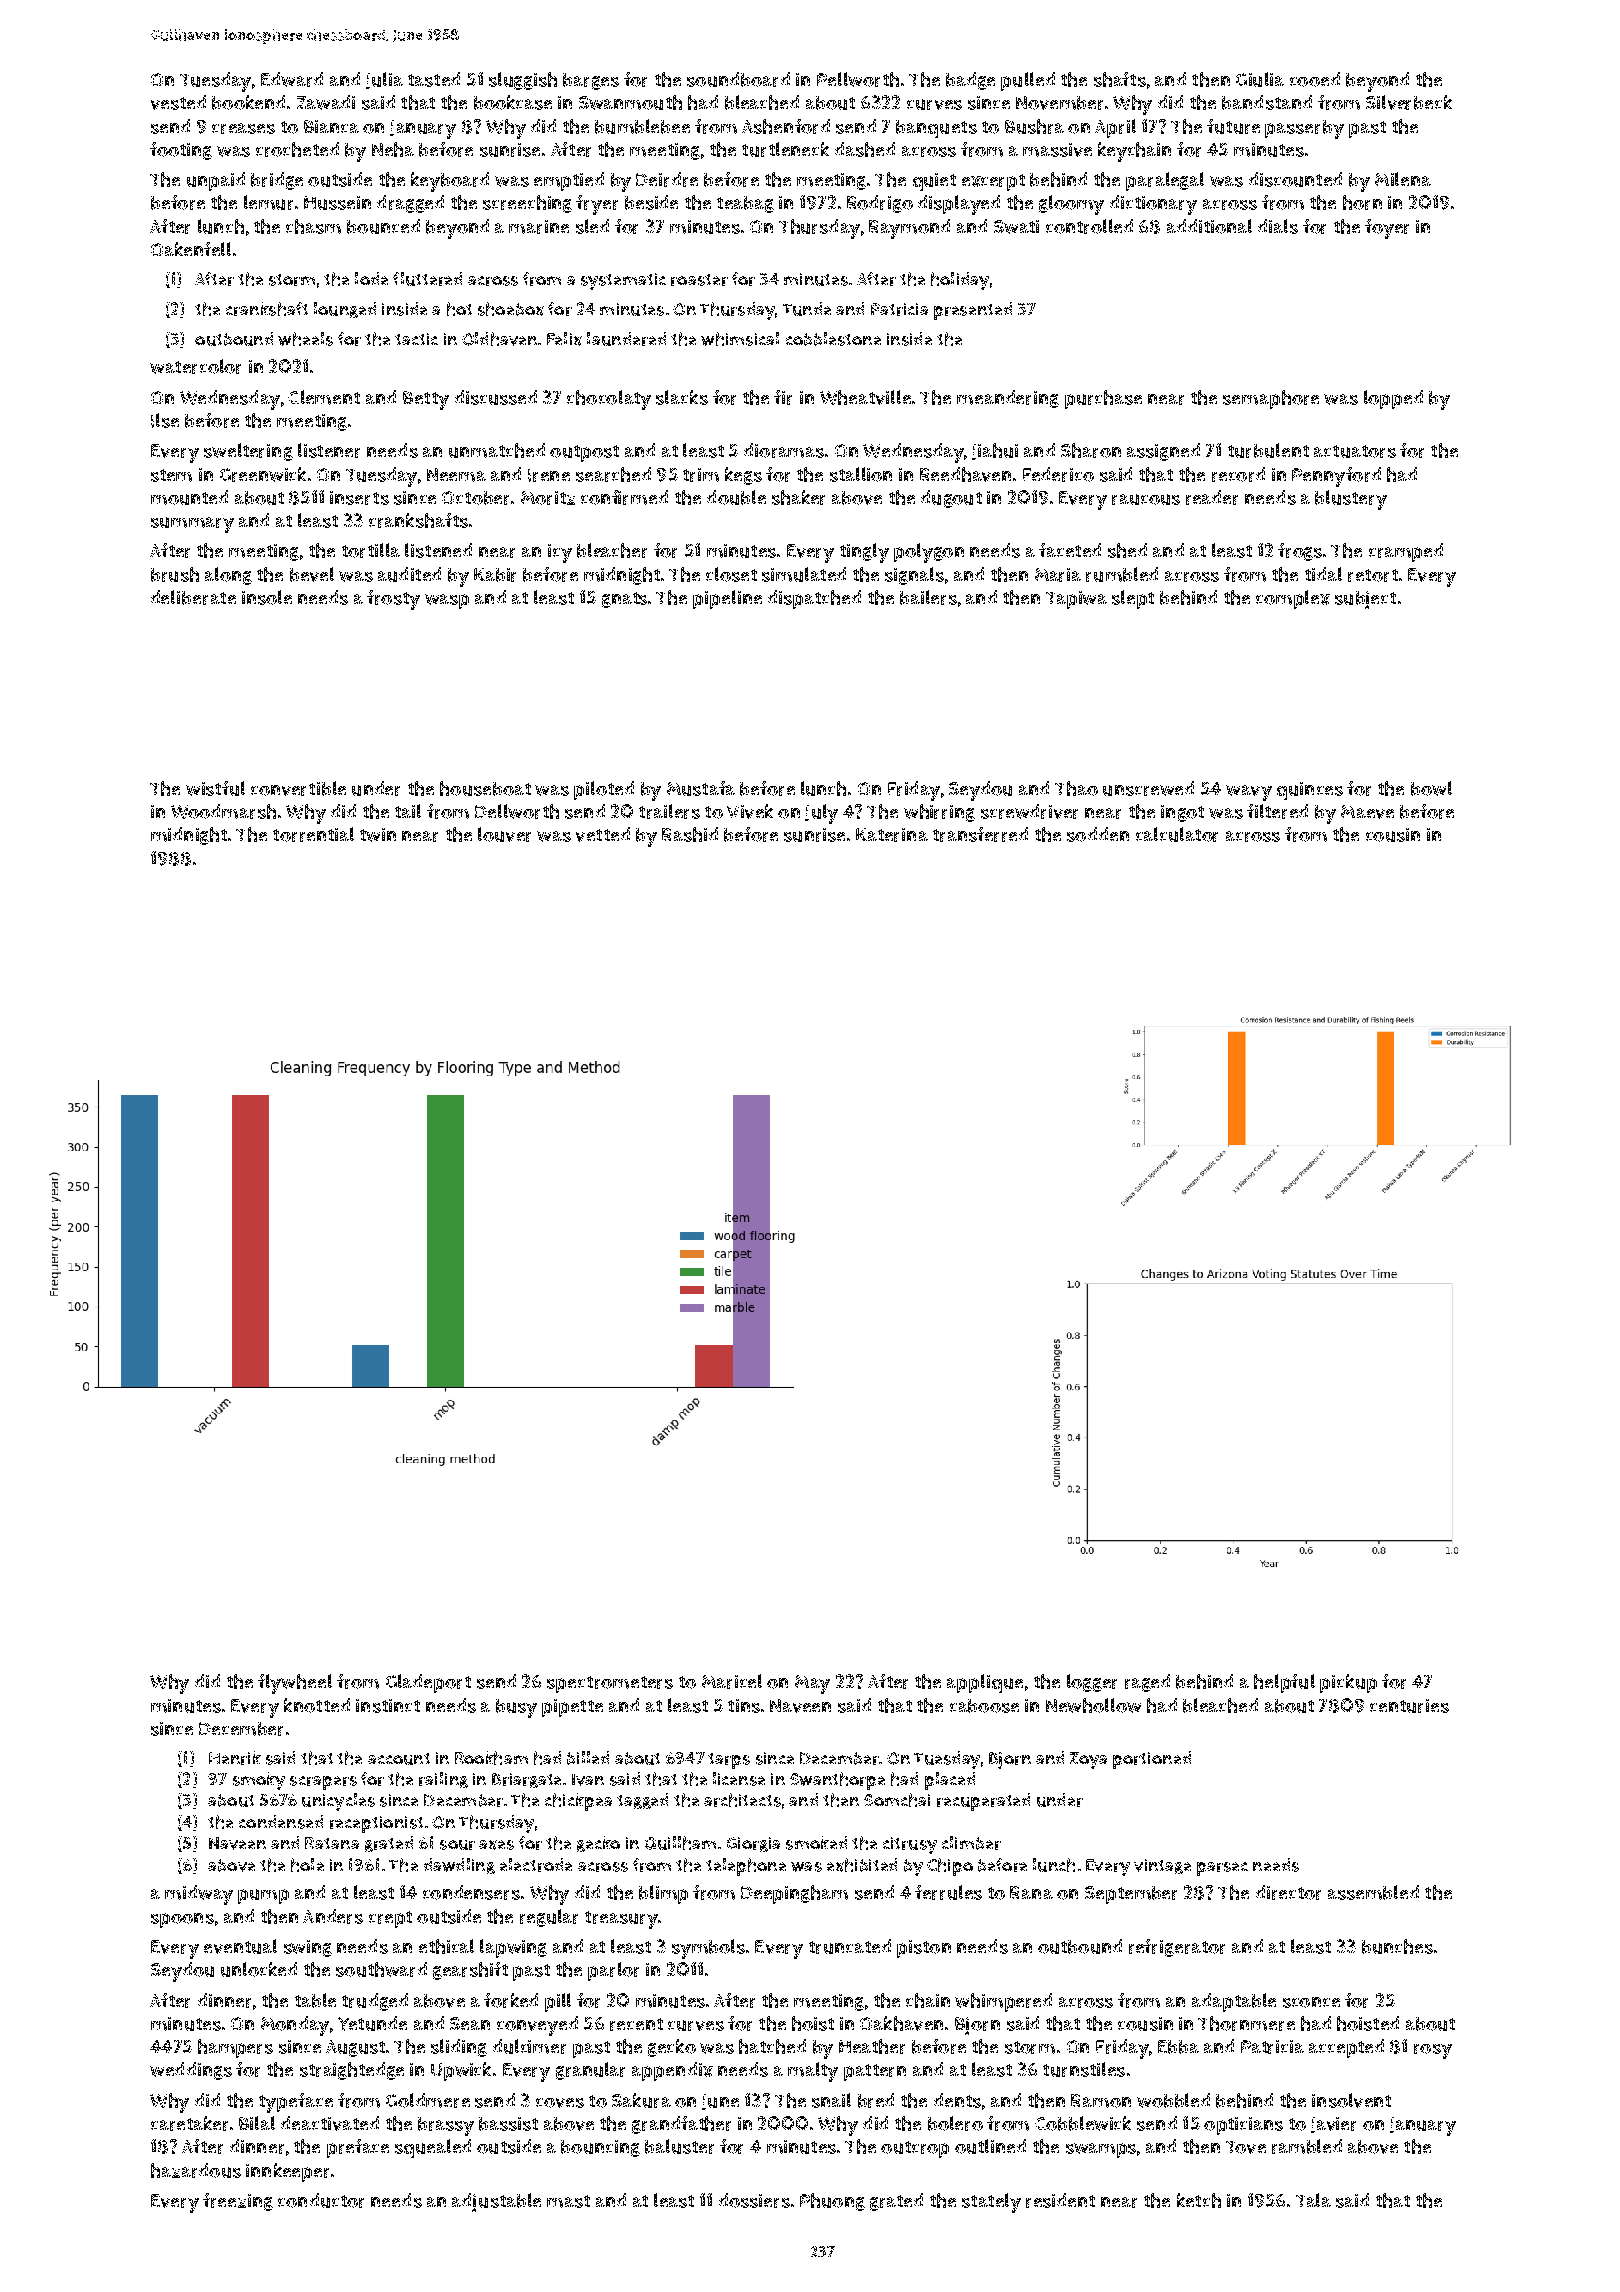 The height and width of the screenshot is (2292, 1620). I want to click on tail, so click(408, 811).
